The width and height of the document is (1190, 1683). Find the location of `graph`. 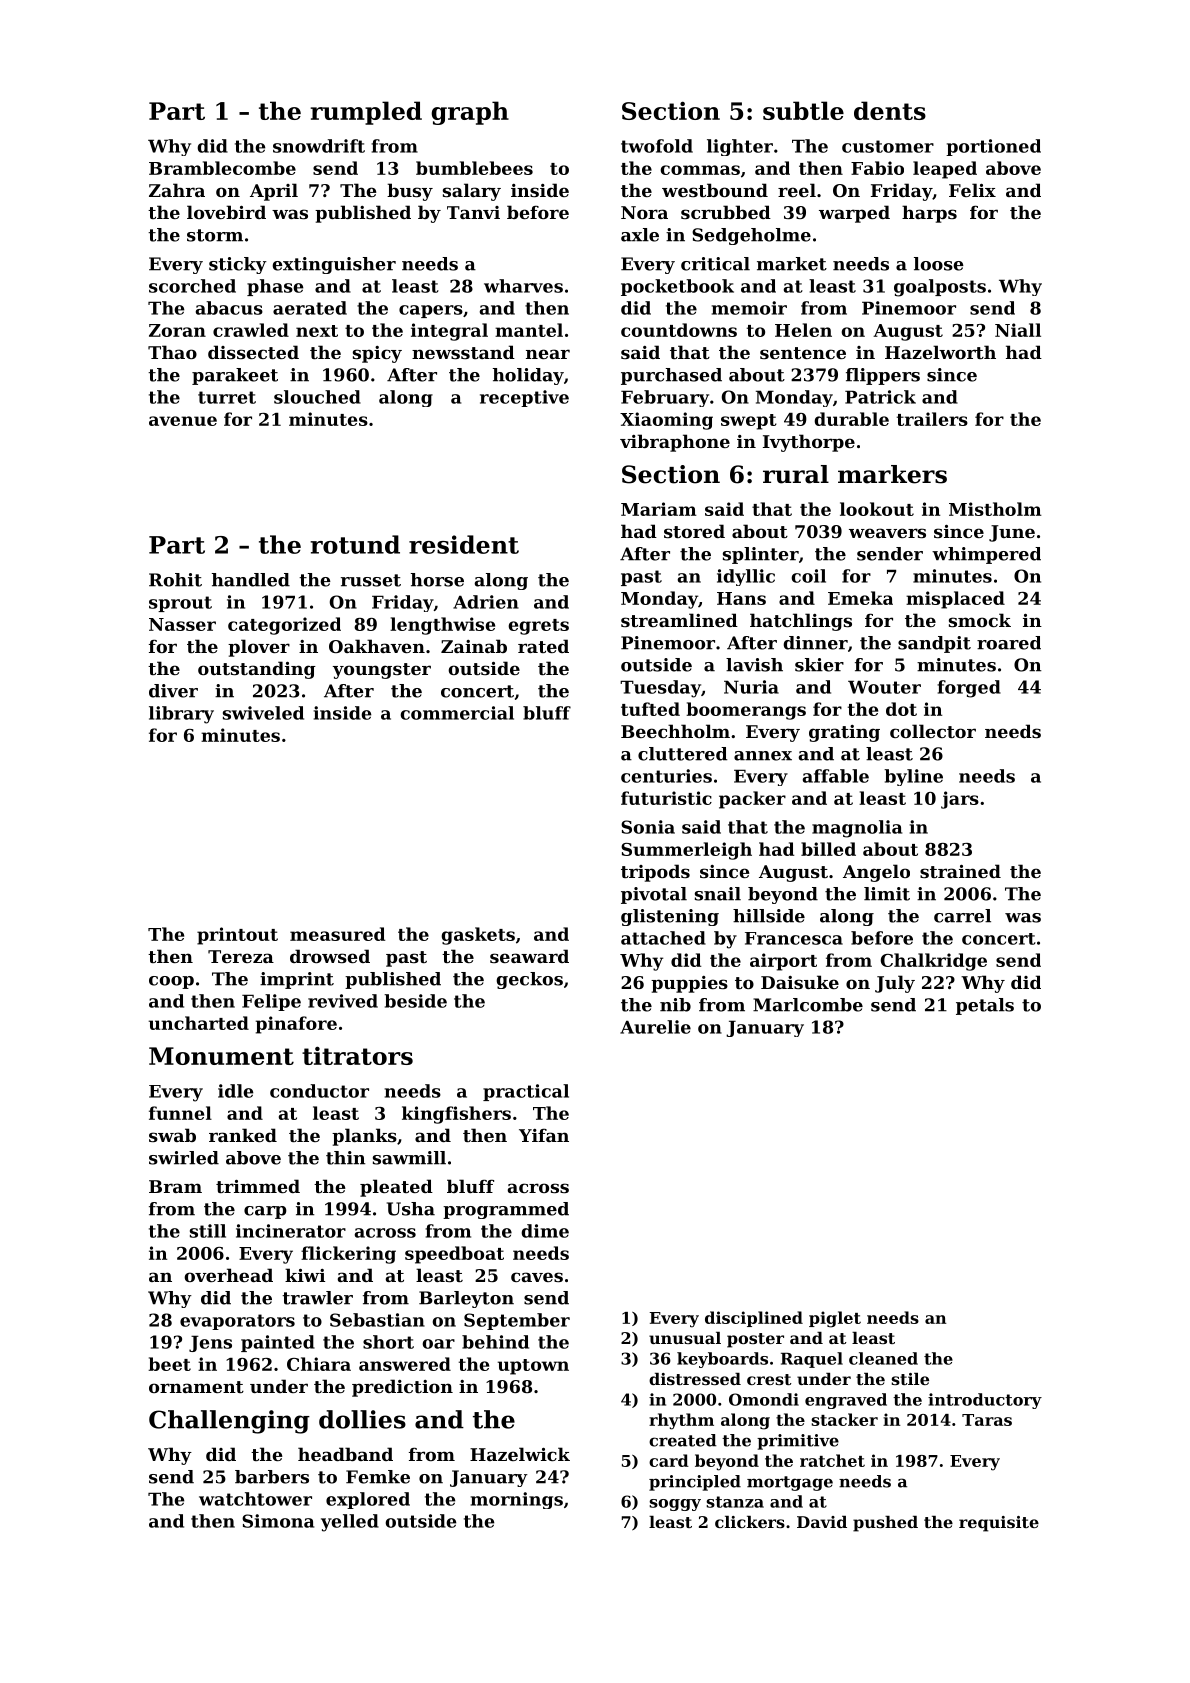

graph is located at coordinates (470, 113).
